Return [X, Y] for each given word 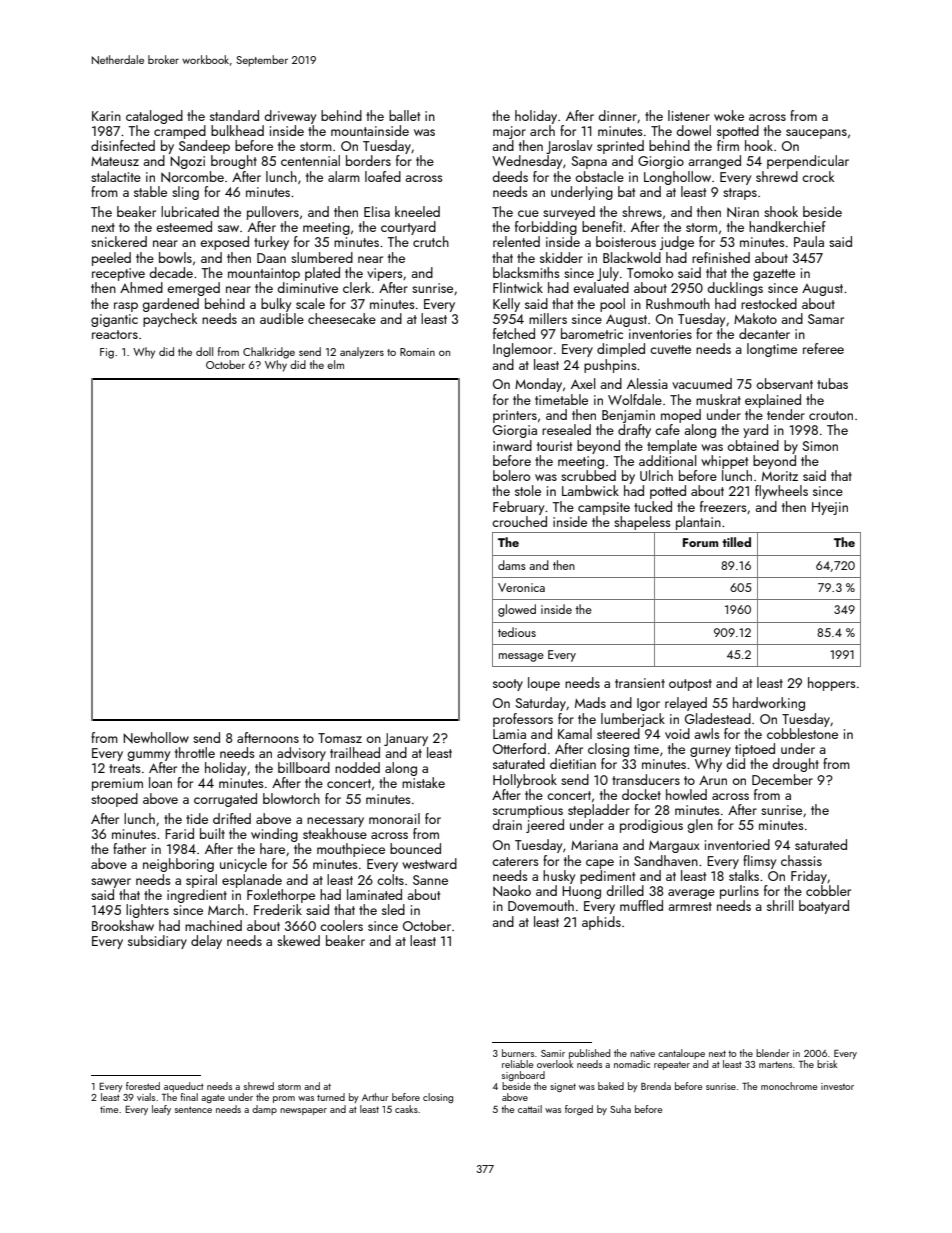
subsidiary [157, 942]
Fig [107, 353]
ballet [404, 115]
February [518, 508]
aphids [601, 923]
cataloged [154, 117]
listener [689, 115]
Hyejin [830, 508]
